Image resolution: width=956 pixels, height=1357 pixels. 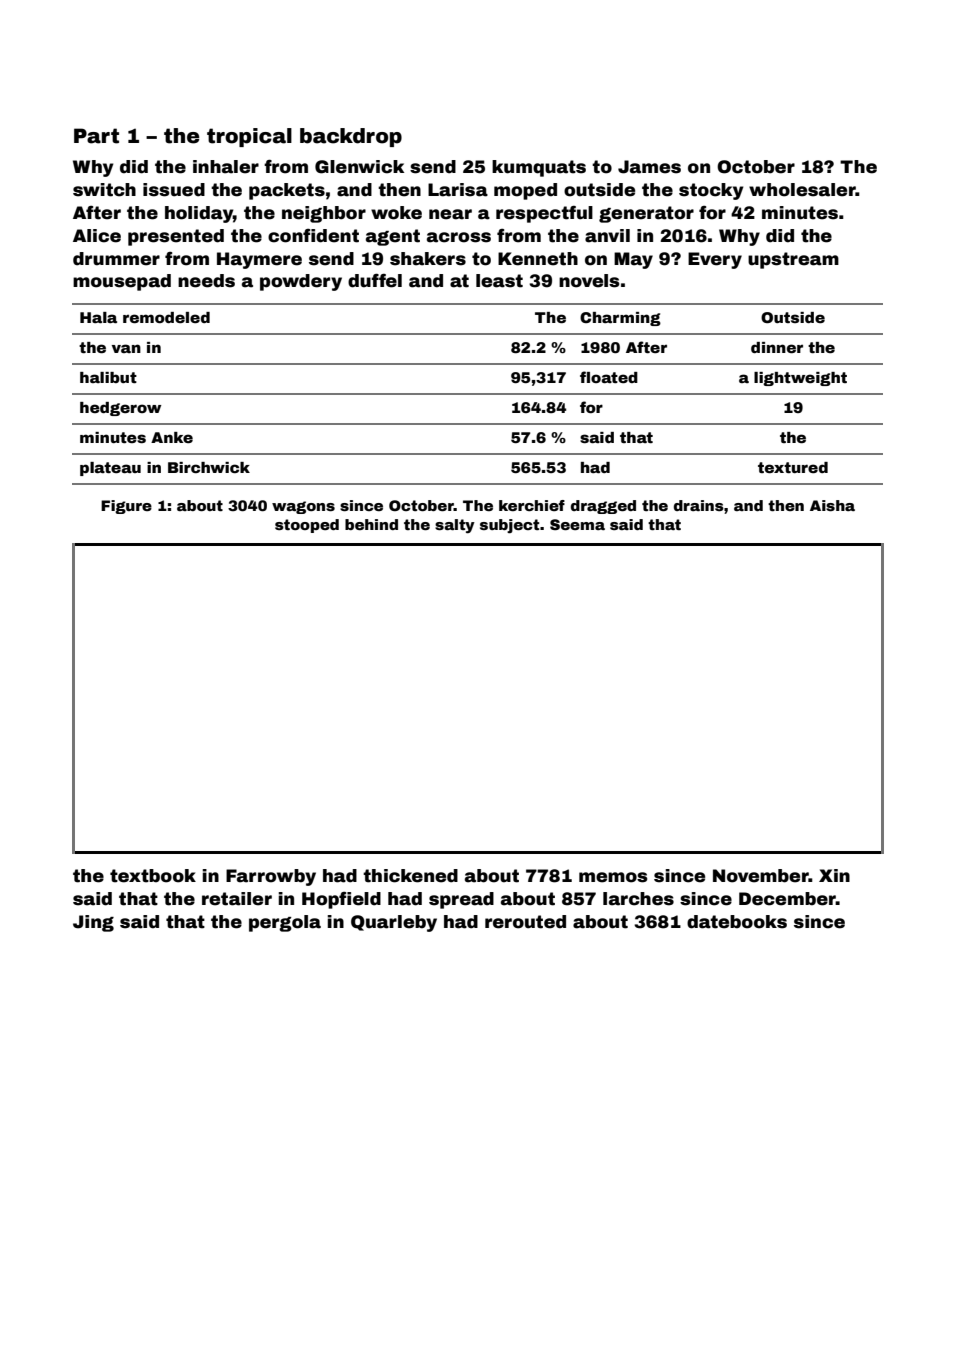 I want to click on Birchwick, so click(x=209, y=467).
